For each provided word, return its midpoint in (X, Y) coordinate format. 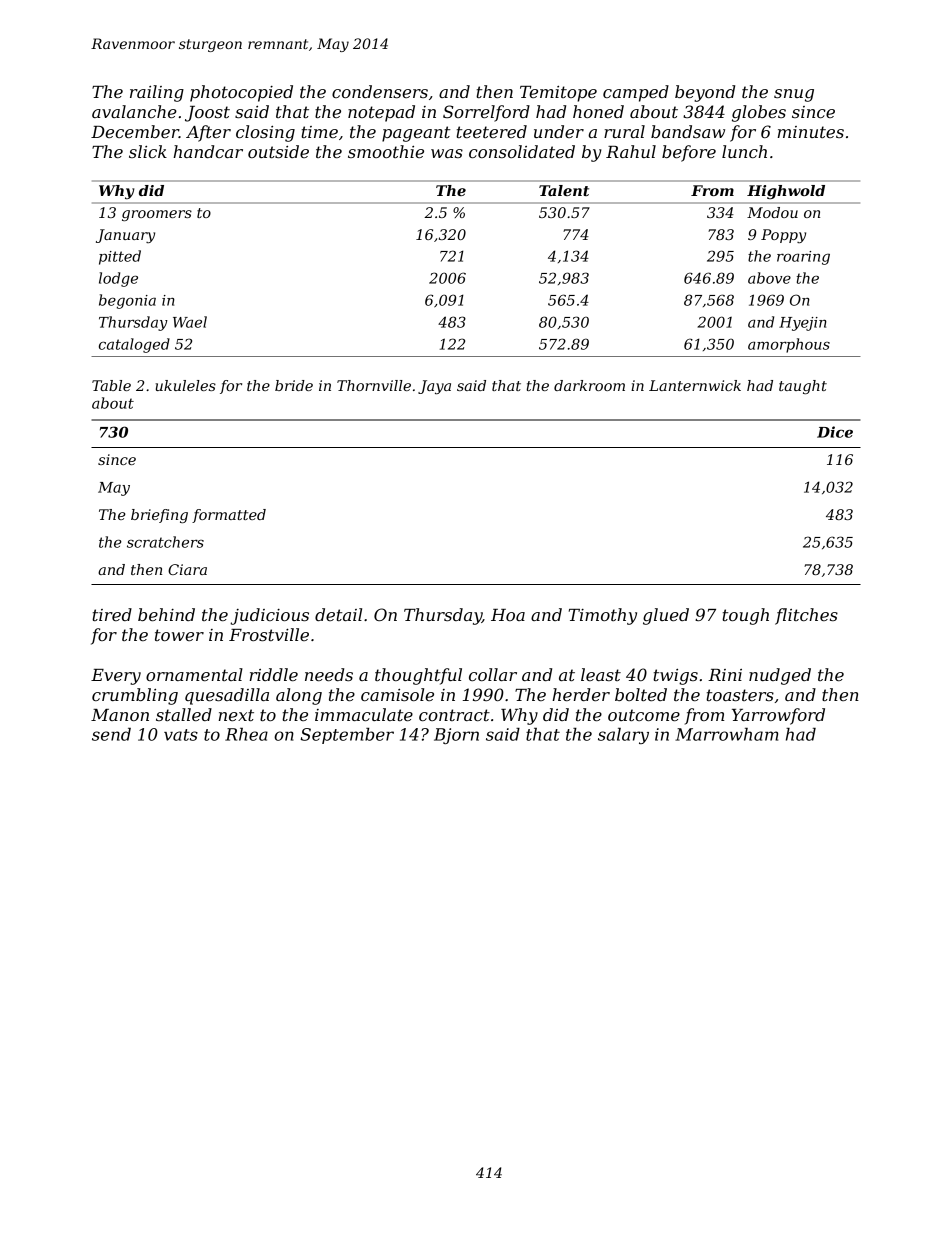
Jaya (434, 387)
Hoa (508, 615)
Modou (772, 212)
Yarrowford (778, 716)
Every (116, 677)
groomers (157, 215)
